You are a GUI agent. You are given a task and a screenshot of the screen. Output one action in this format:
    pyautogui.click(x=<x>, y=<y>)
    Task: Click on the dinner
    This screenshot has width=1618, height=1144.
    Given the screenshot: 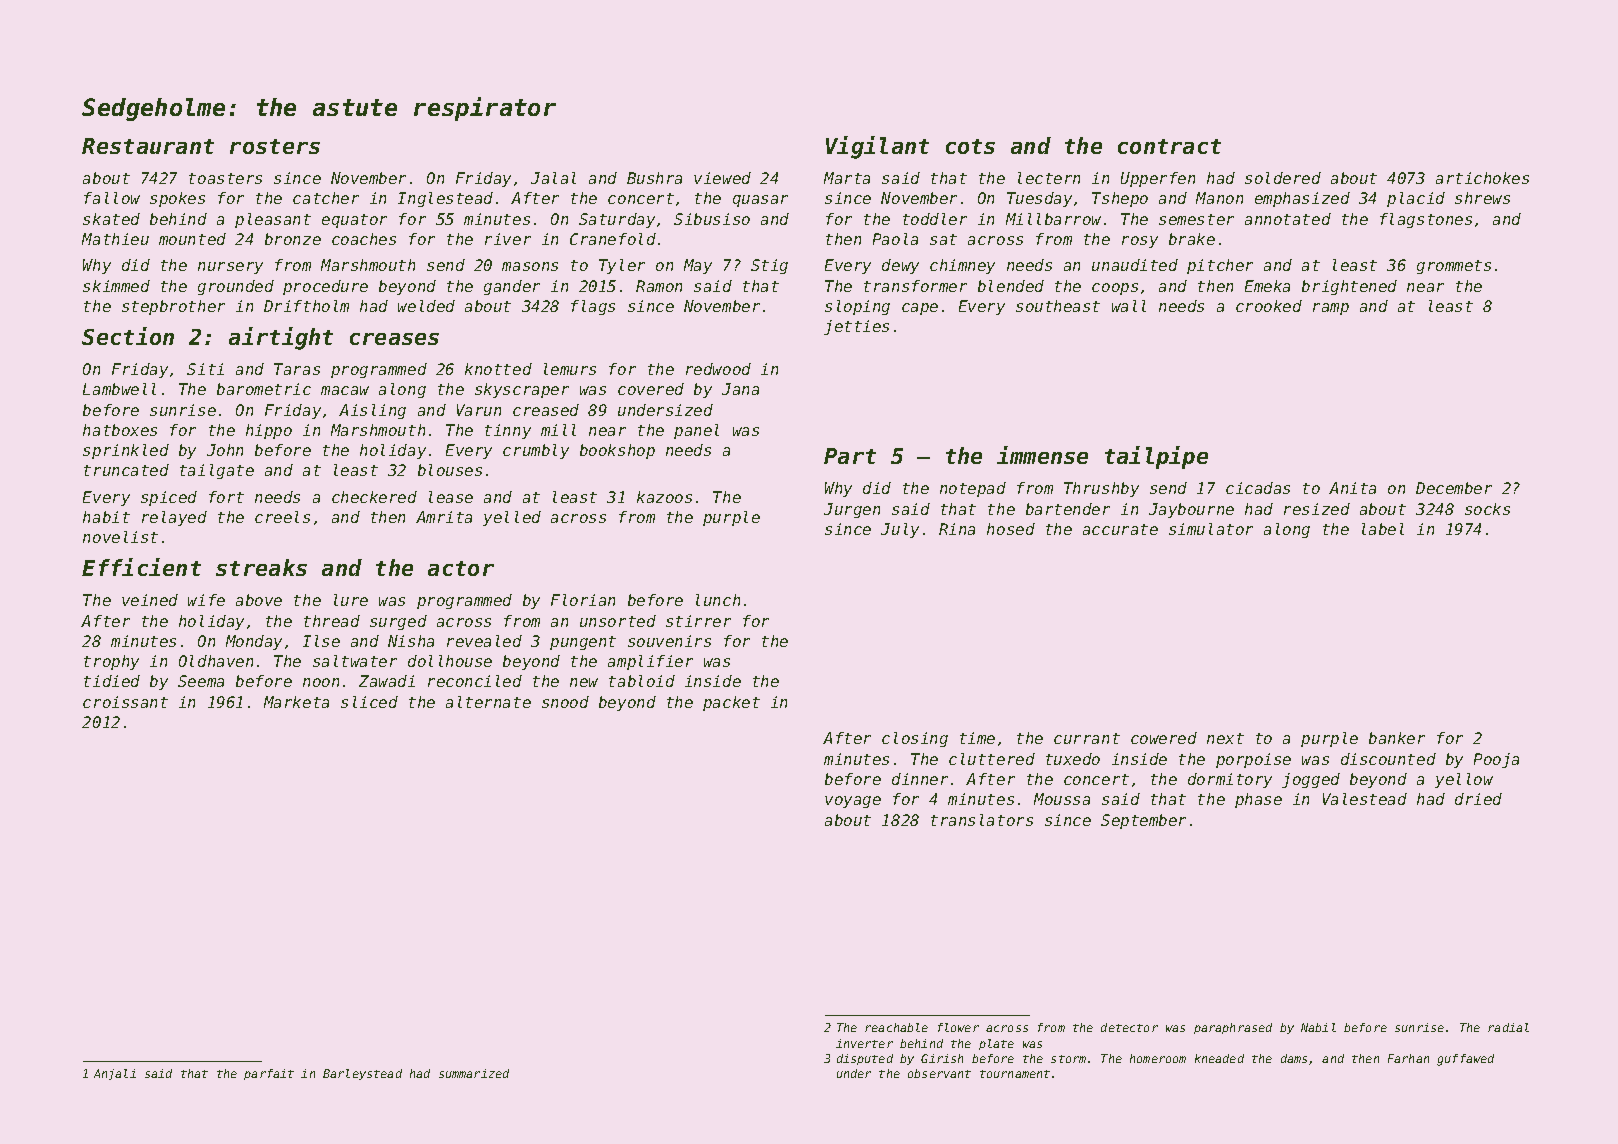 What is the action you would take?
    pyautogui.click(x=920, y=779)
